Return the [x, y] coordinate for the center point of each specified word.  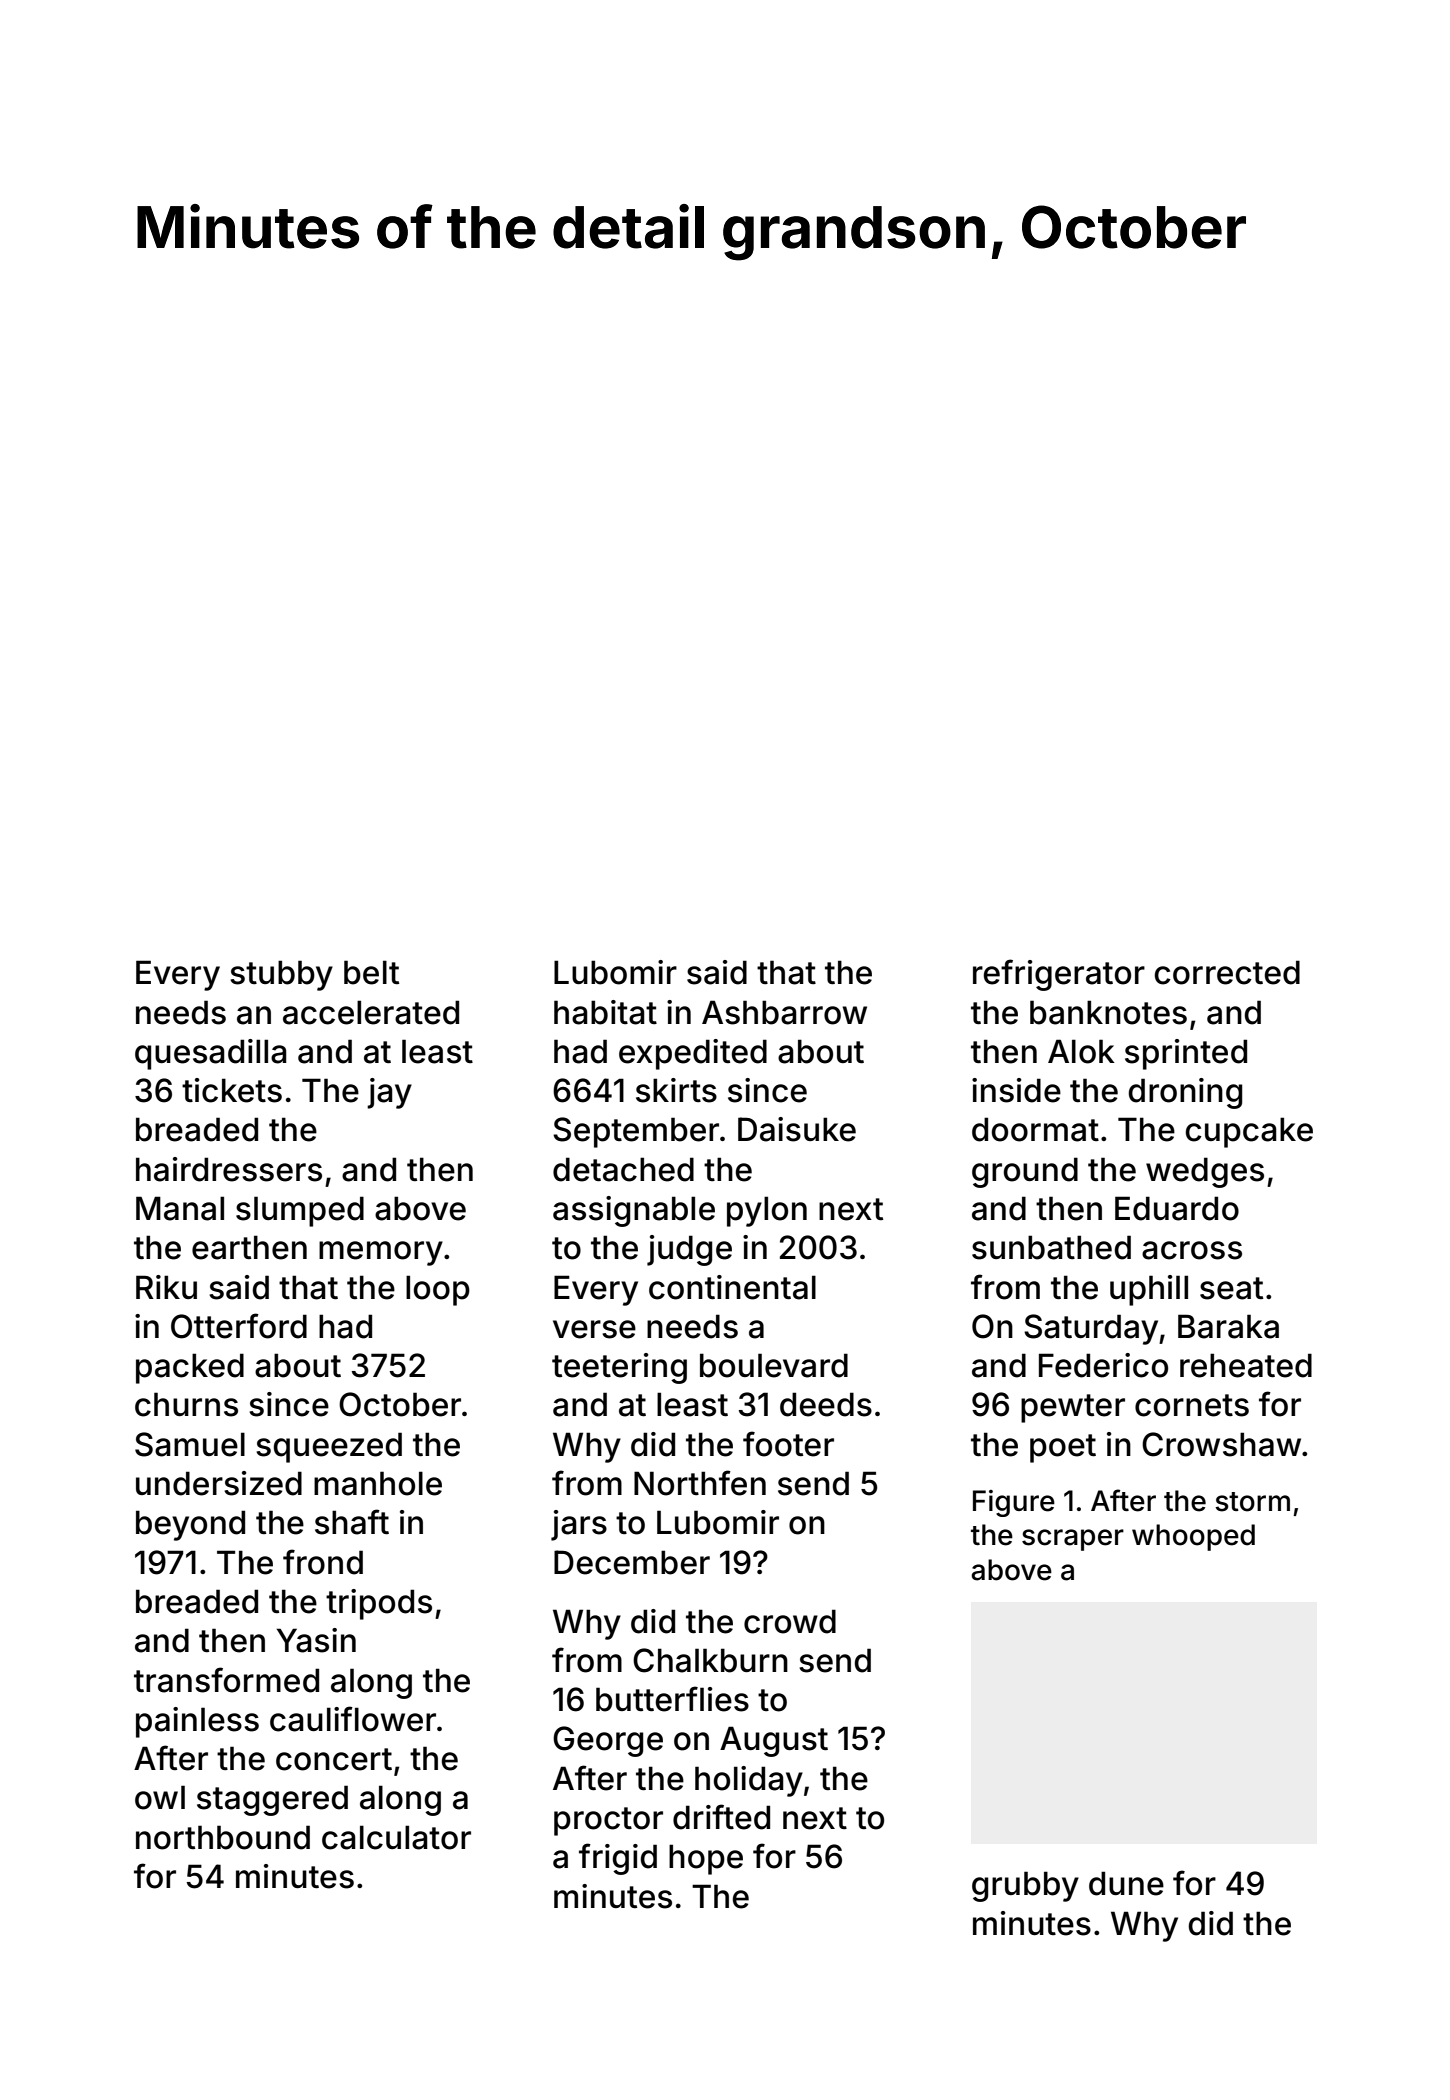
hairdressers [229, 1169]
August [774, 1741]
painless [197, 1722]
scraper [1073, 1540]
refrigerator [1059, 975]
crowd [790, 1621]
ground [1025, 1172]
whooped [1193, 1537]
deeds [826, 1404]
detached [623, 1169]
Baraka [1228, 1326]
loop [438, 1290]
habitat [605, 1012]
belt [371, 972]
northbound [223, 1837]
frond [323, 1562]
